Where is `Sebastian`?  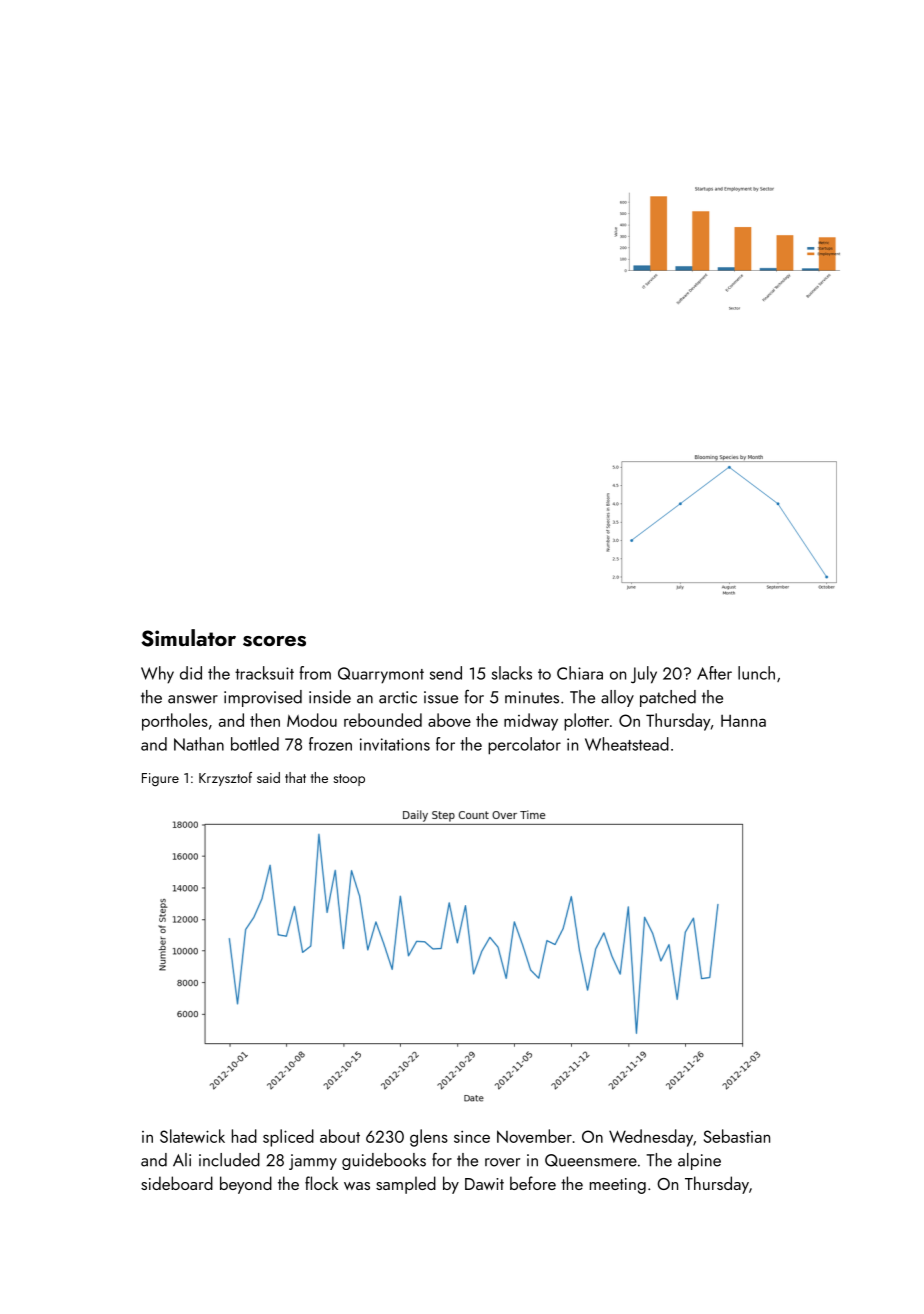 Sebastian is located at coordinates (737, 1136).
